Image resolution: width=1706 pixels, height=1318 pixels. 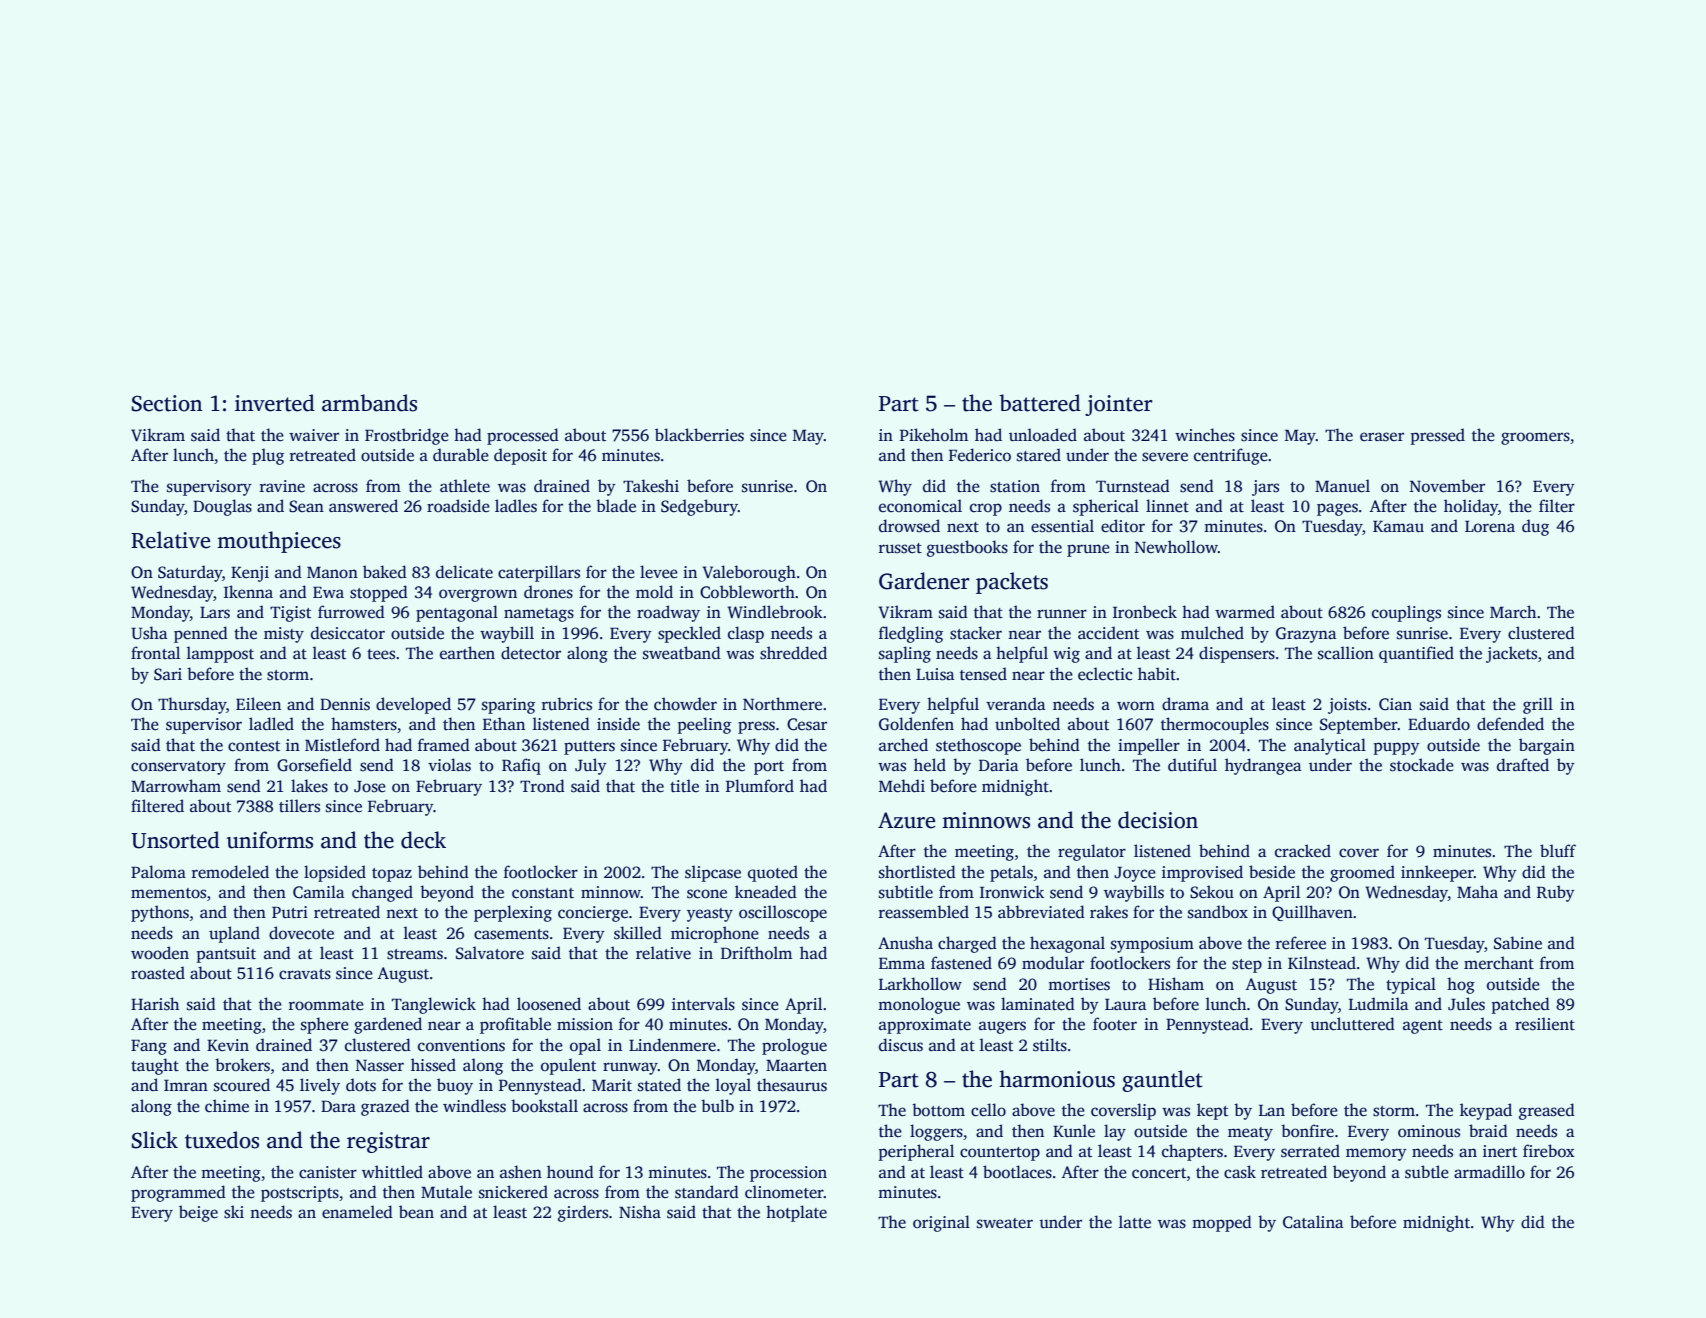 What do you see at coordinates (357, 1212) in the screenshot?
I see `enameled` at bounding box center [357, 1212].
